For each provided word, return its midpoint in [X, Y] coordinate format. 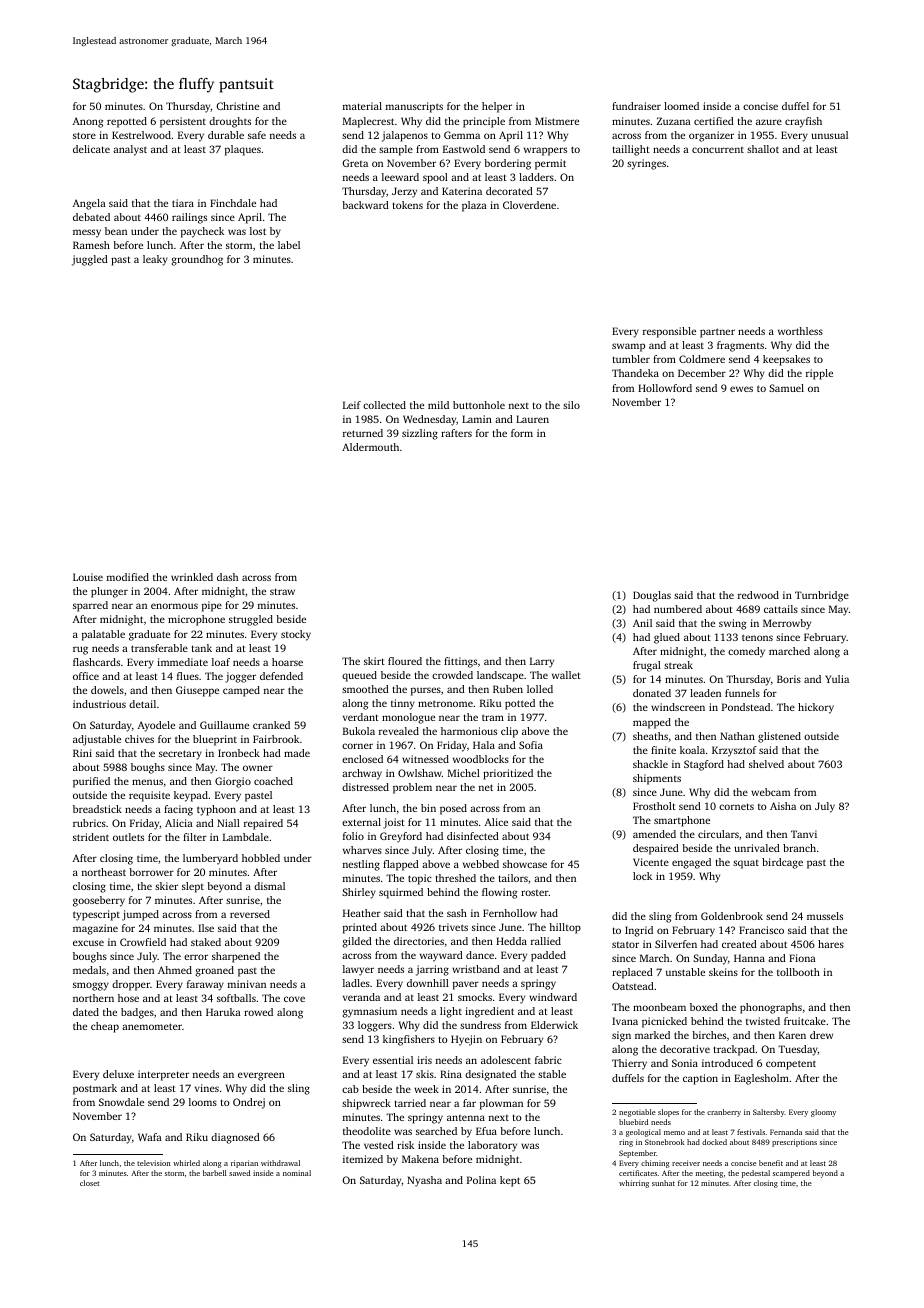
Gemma [462, 135]
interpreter [163, 1075]
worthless [800, 331]
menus [147, 782]
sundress [480, 1025]
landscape [500, 676]
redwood [758, 595]
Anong [88, 122]
